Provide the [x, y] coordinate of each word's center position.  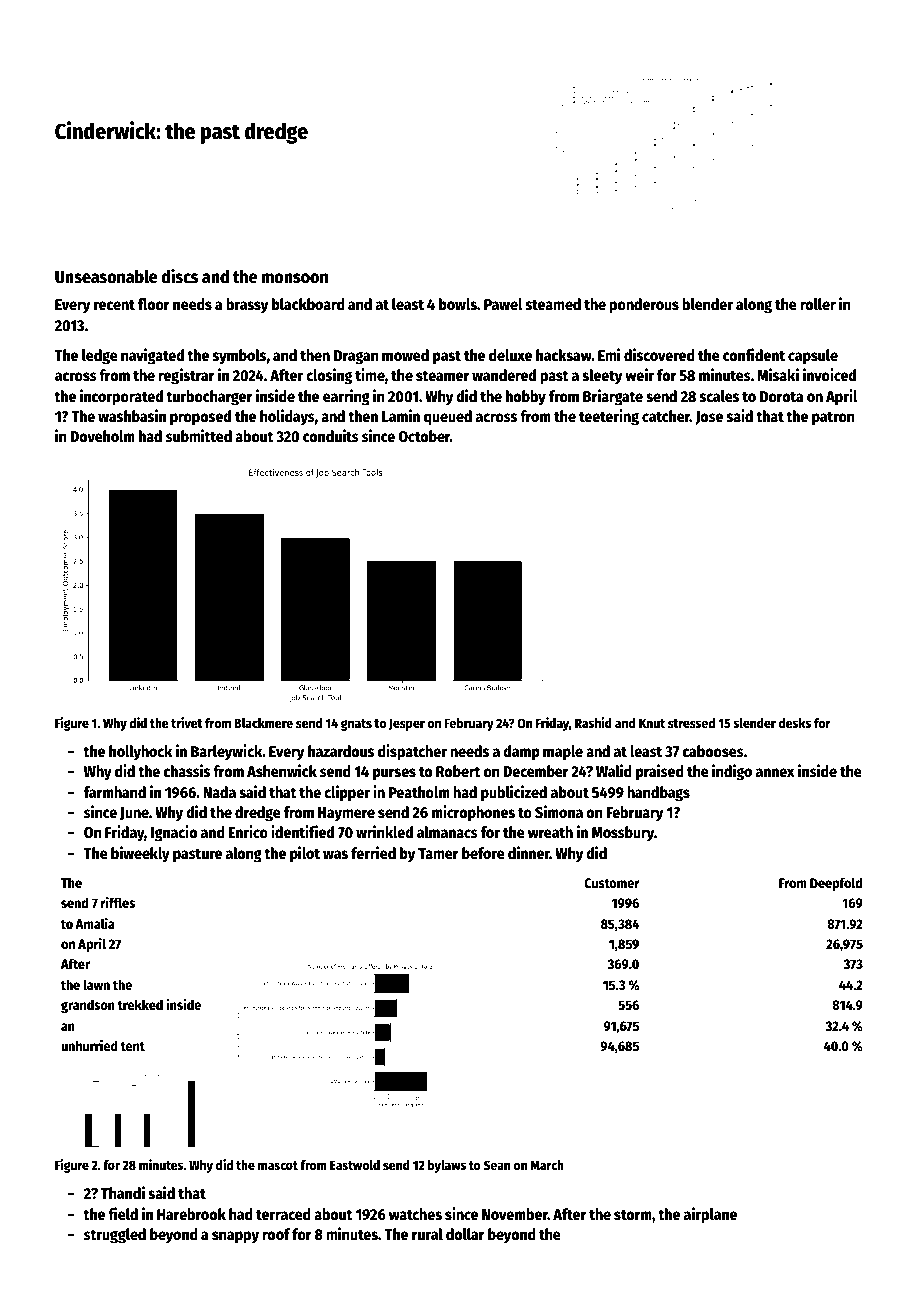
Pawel [503, 304]
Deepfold [836, 884]
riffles [118, 902]
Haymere [346, 814]
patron [833, 418]
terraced [283, 1214]
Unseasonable [106, 276]
